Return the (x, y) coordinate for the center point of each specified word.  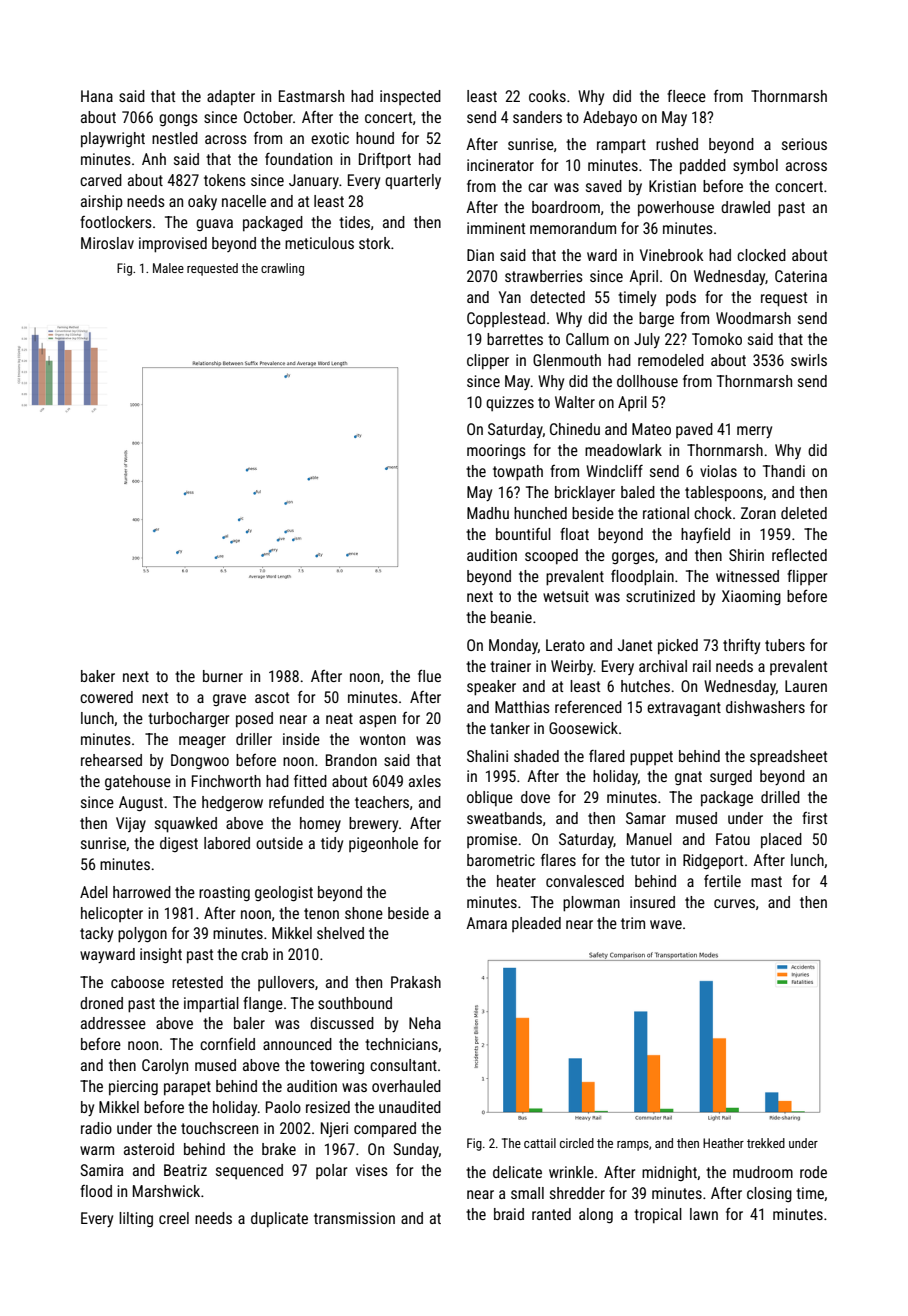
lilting (136, 1219)
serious (804, 144)
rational (666, 513)
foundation (298, 159)
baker (98, 676)
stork (375, 243)
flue (429, 676)
